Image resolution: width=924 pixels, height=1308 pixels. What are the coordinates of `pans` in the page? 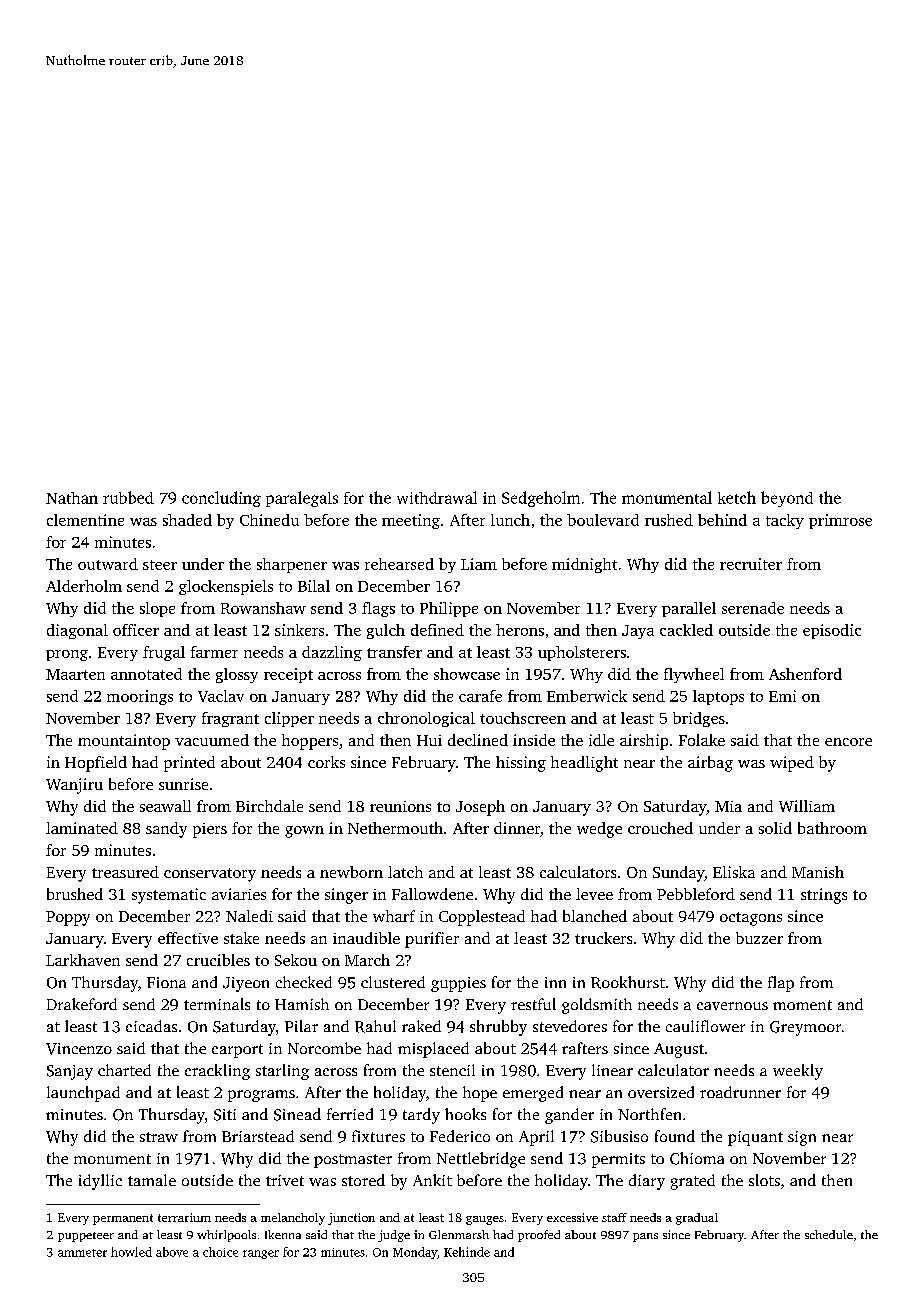 It's located at (645, 1237).
